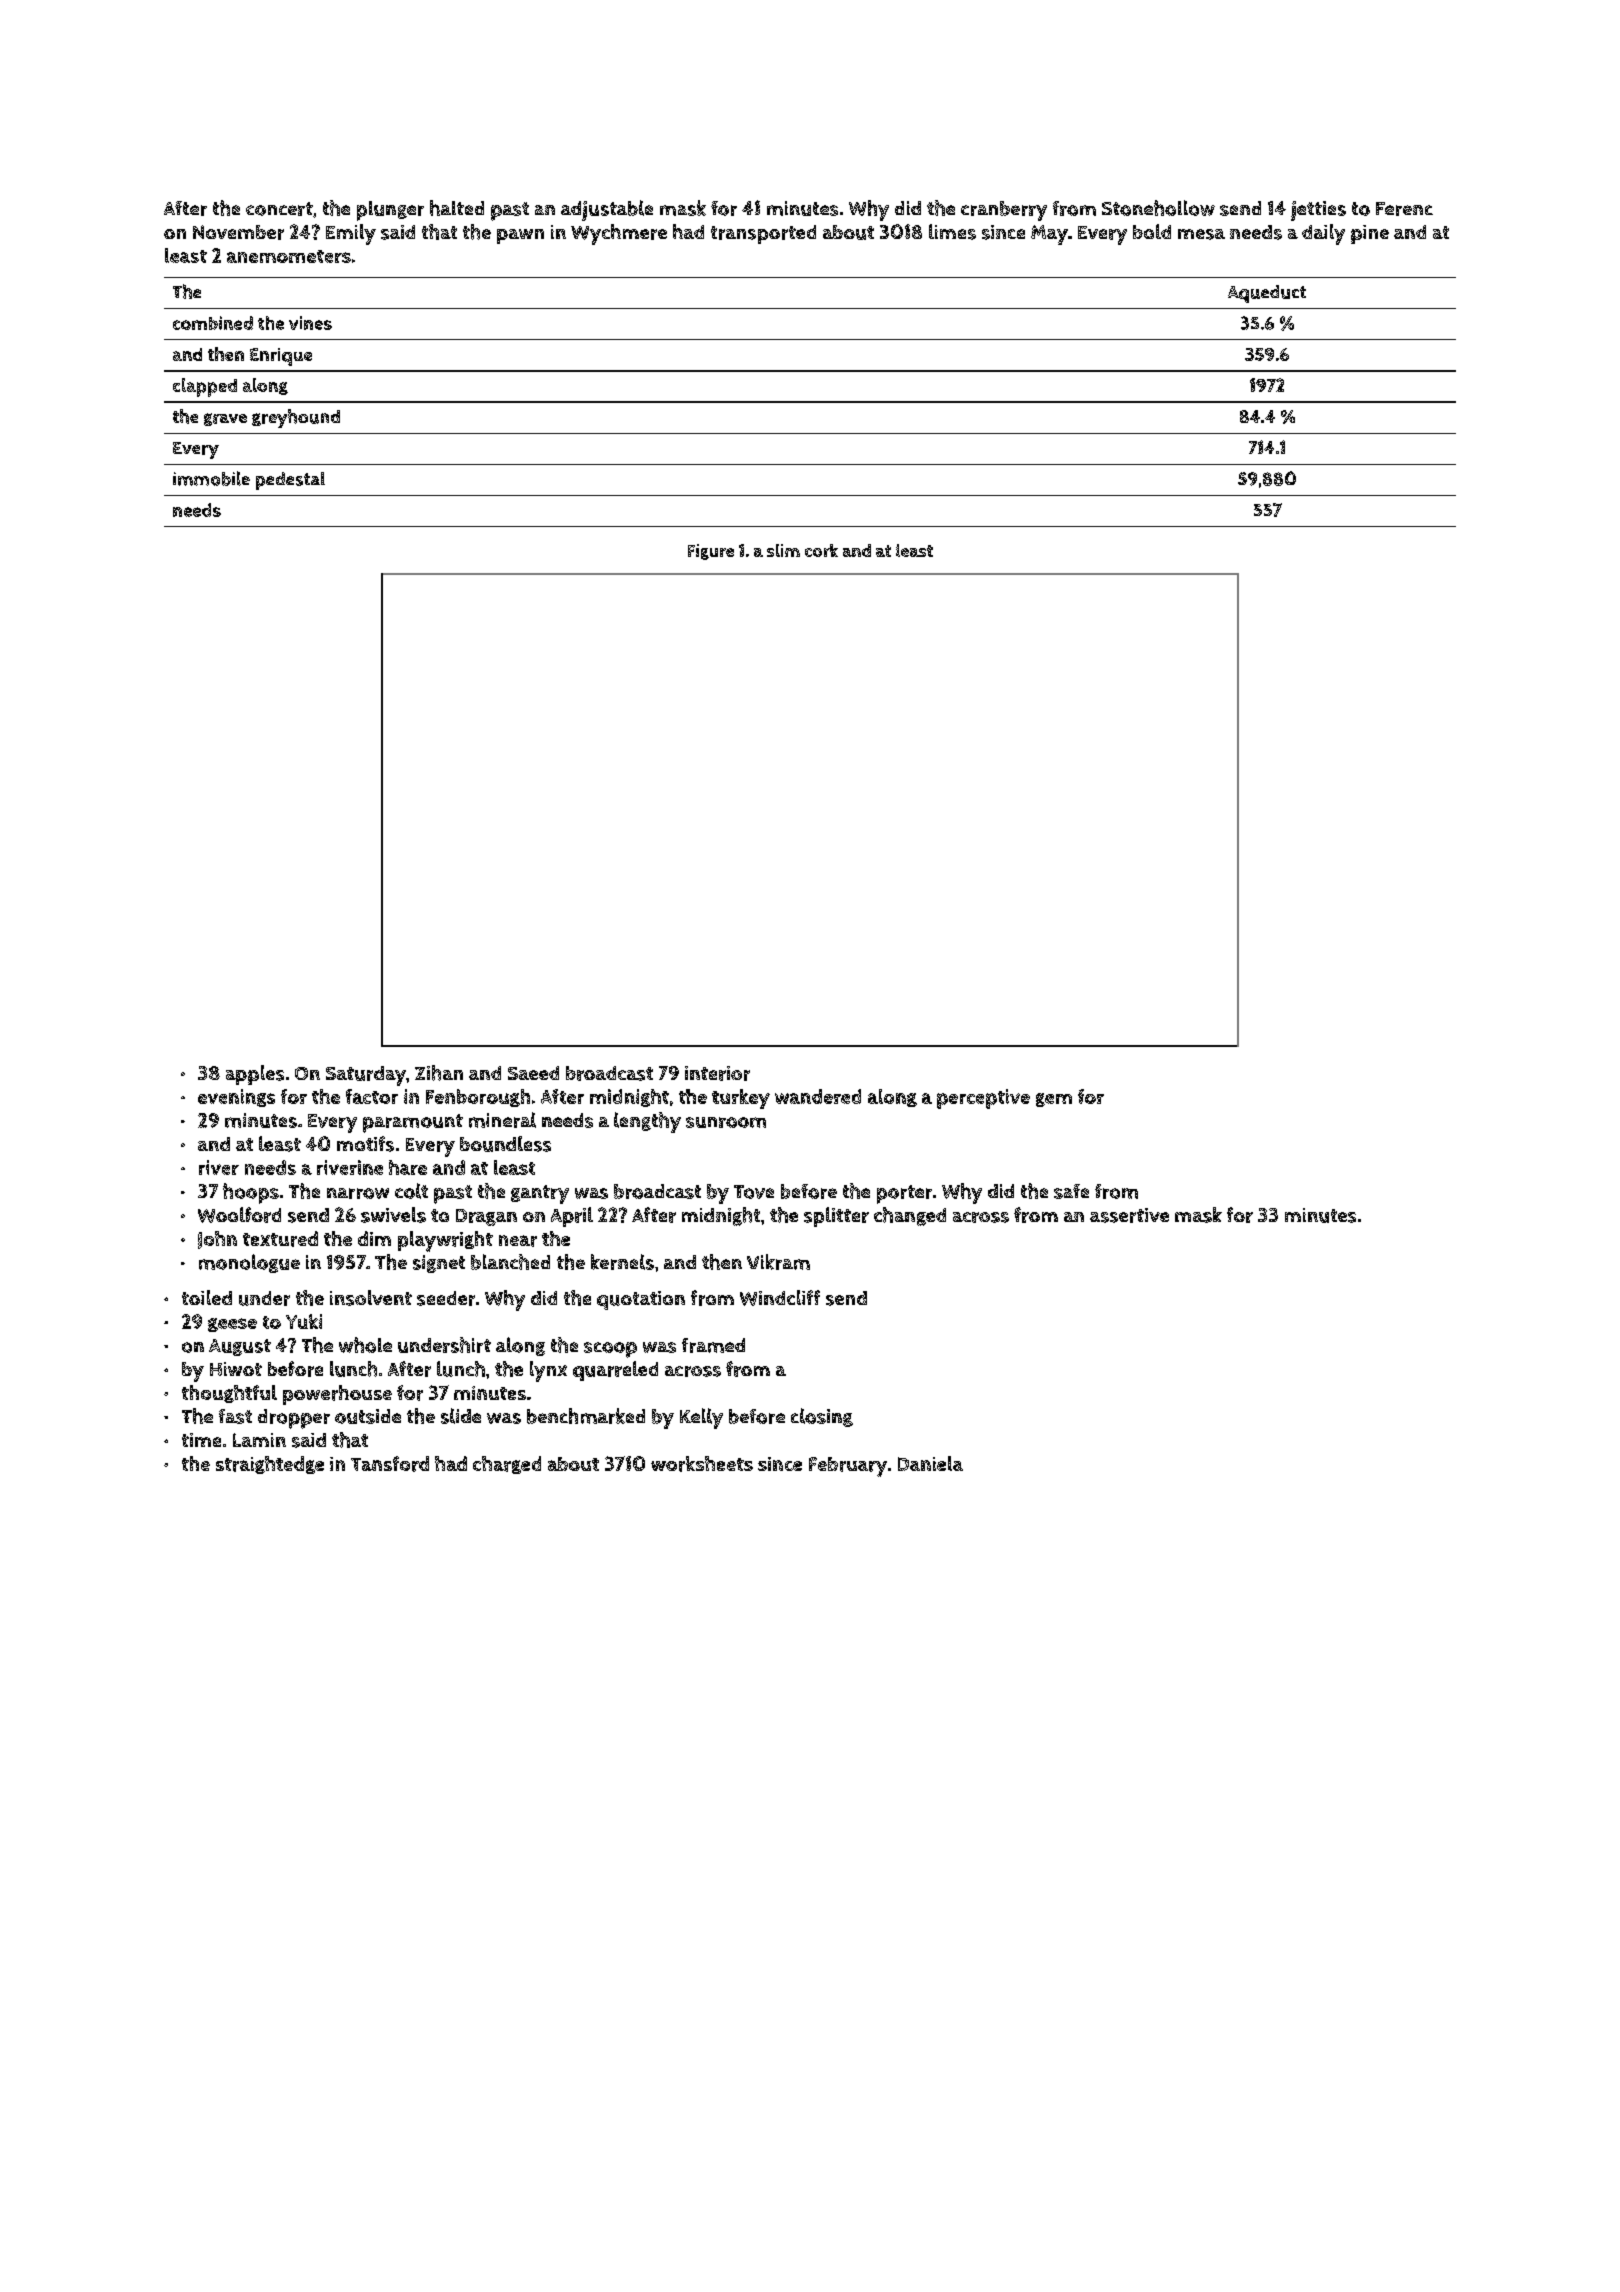 The height and width of the page is (2292, 1620). What do you see at coordinates (717, 1073) in the page?
I see `interior` at bounding box center [717, 1073].
